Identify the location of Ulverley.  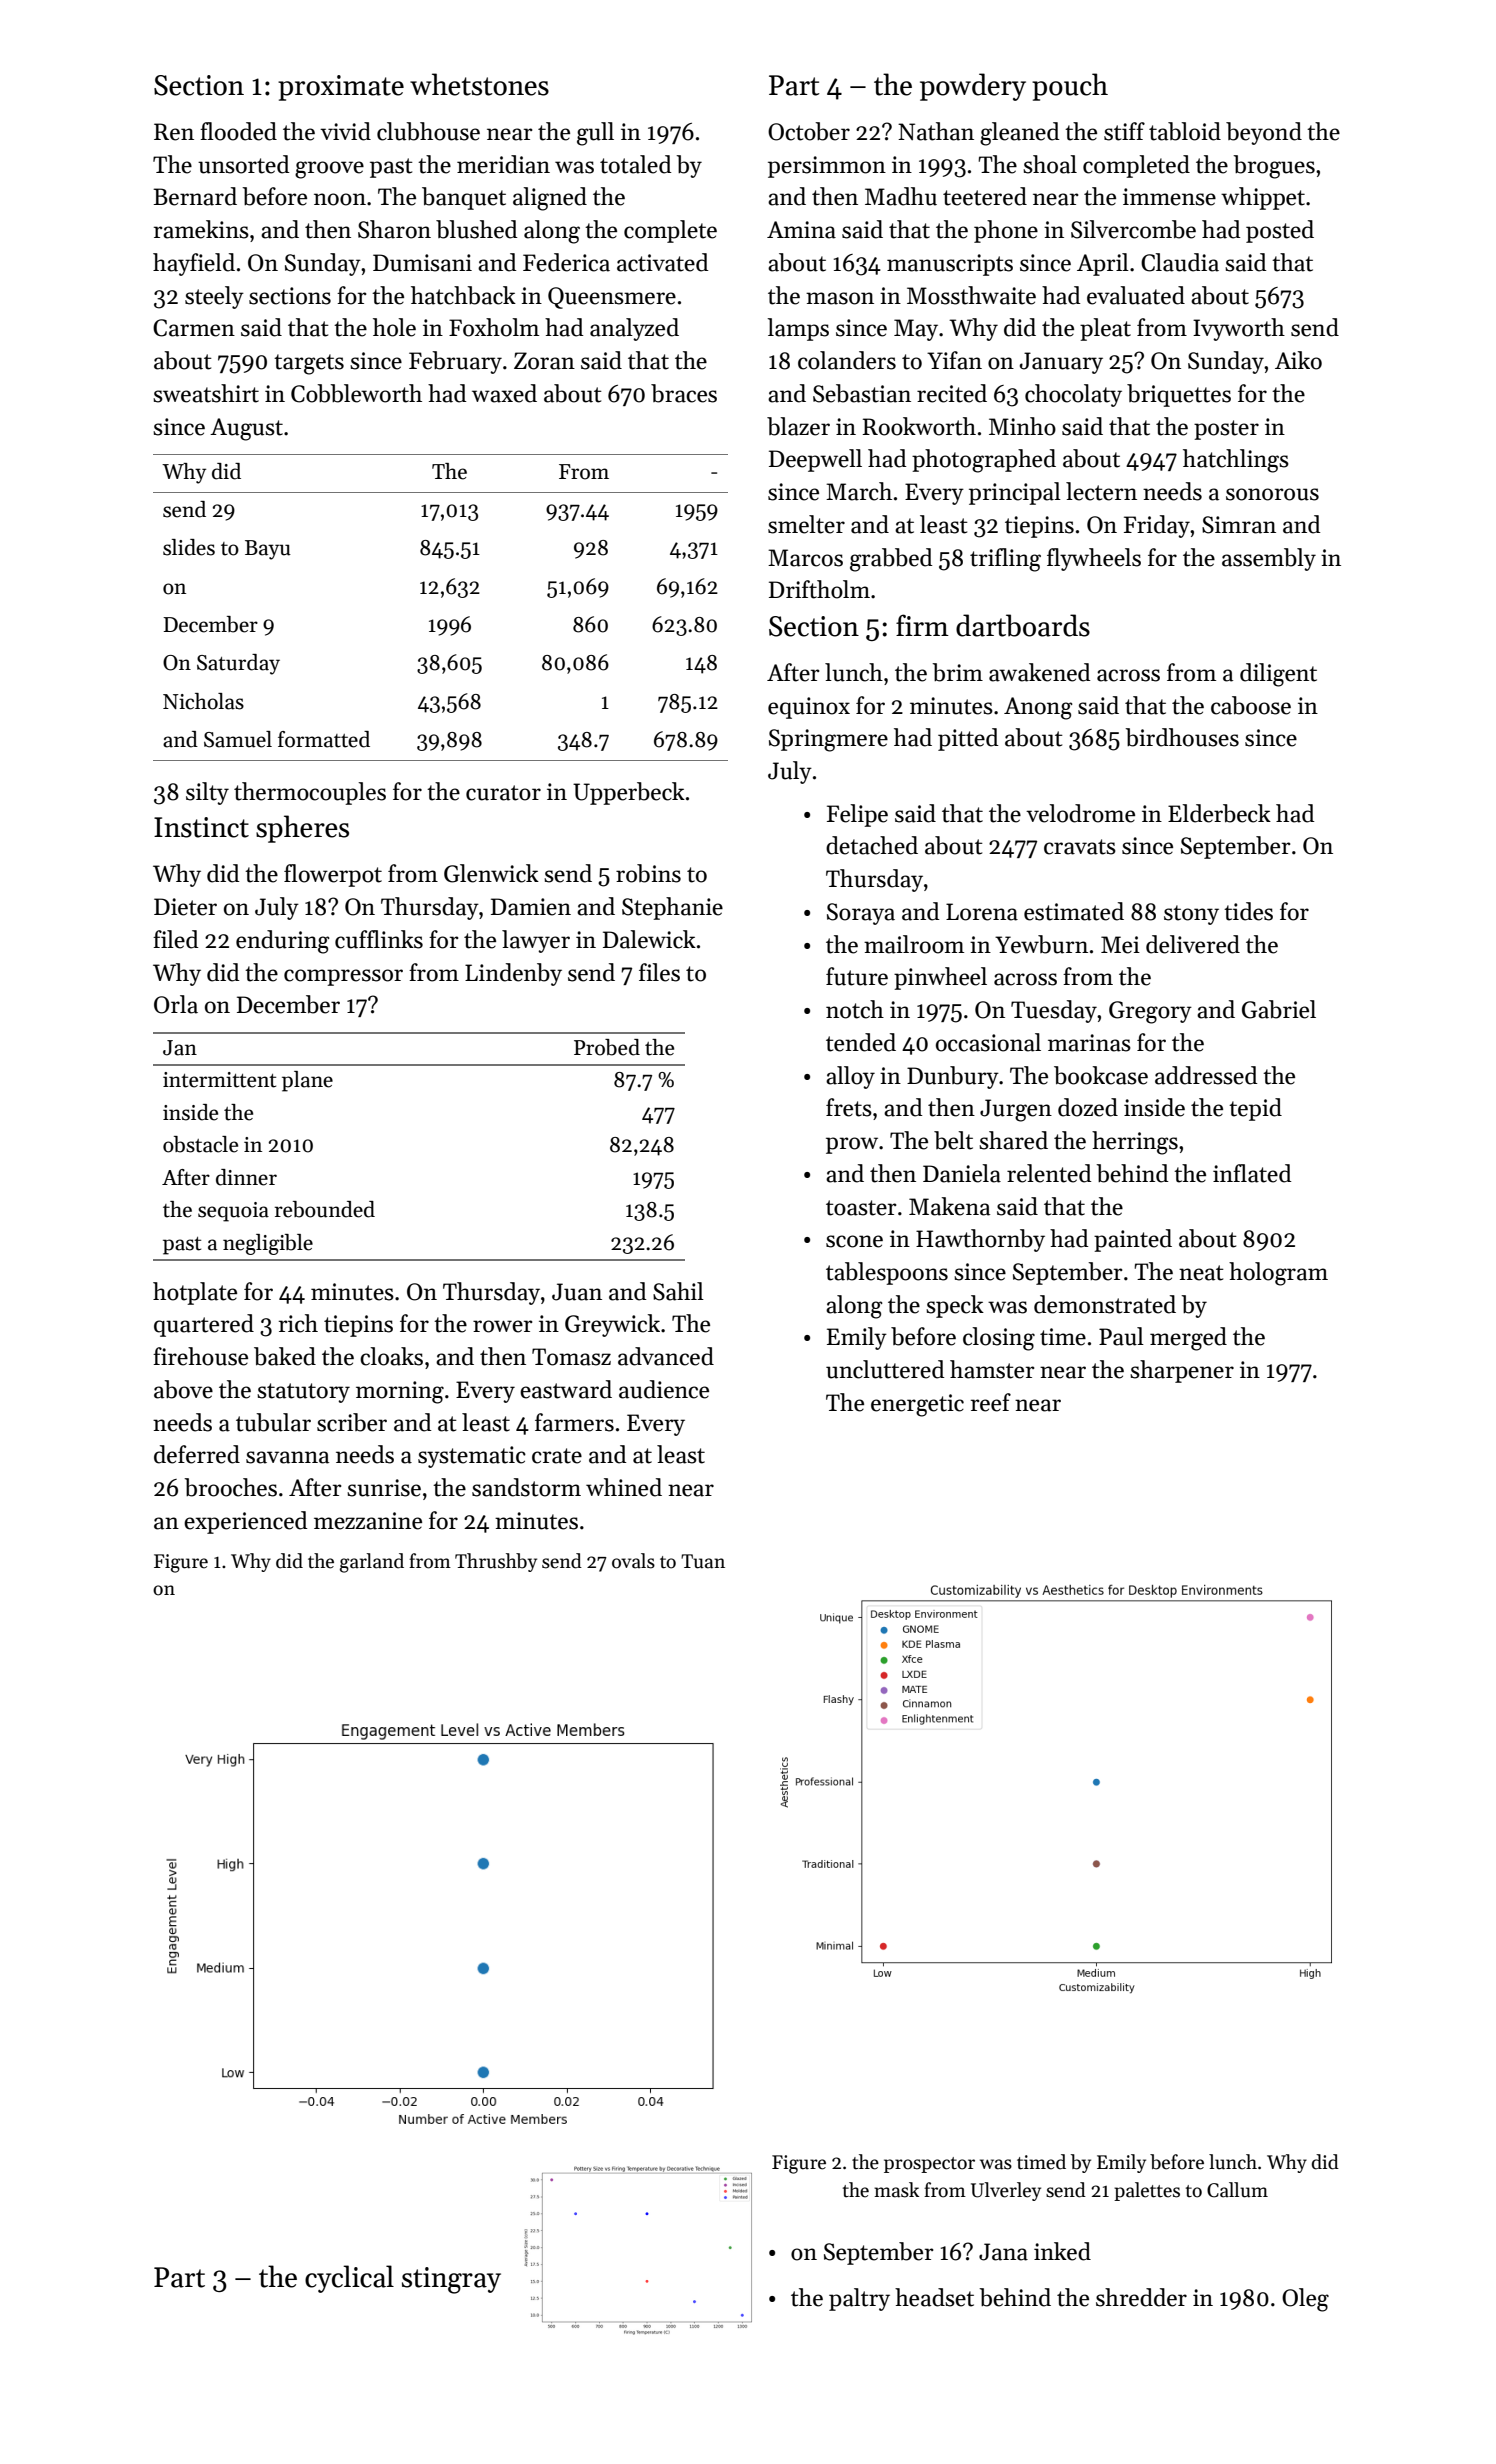
(1006, 2191).
